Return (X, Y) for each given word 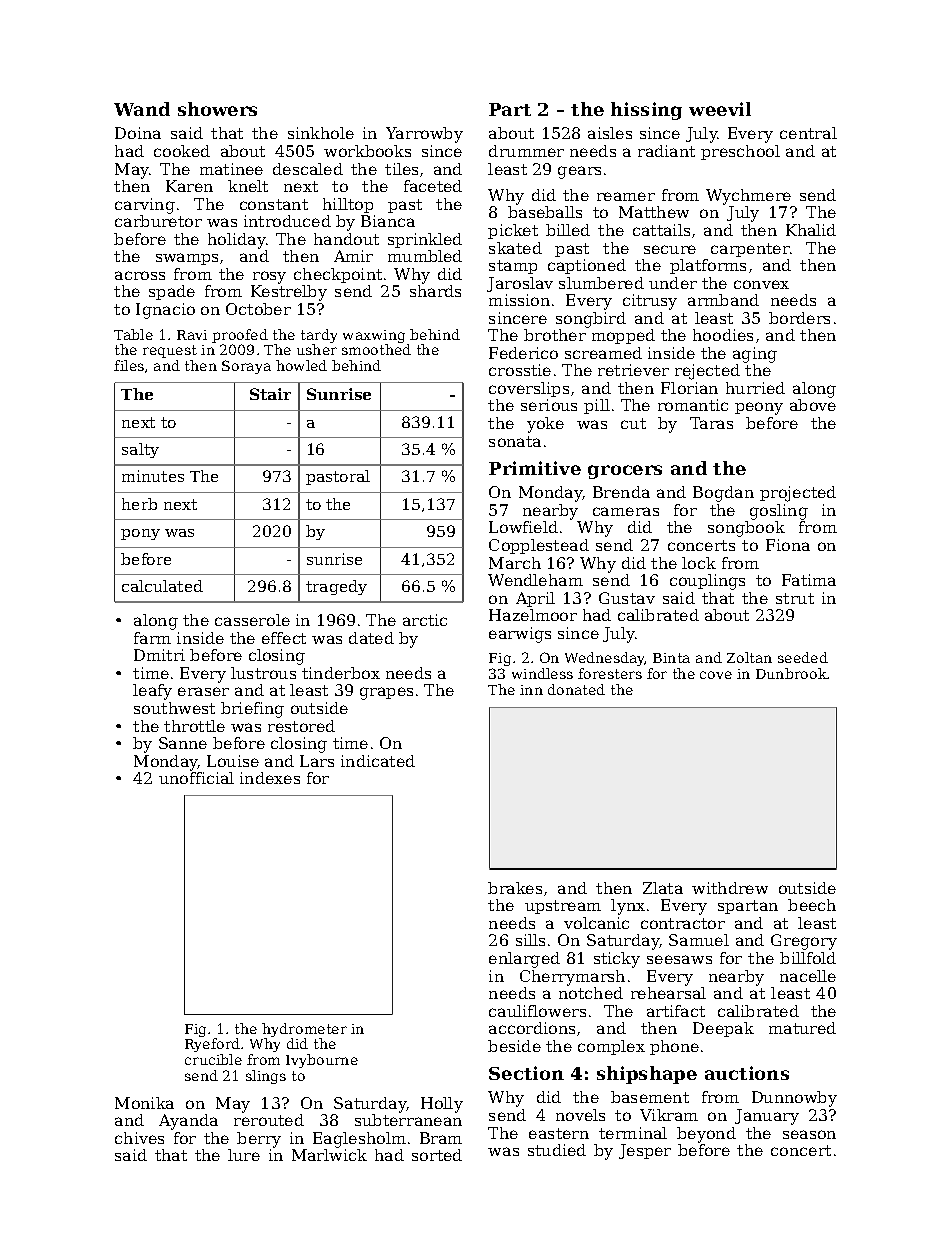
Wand (142, 109)
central (808, 133)
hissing (646, 111)
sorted (437, 1155)
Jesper (645, 1151)
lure (244, 1155)
